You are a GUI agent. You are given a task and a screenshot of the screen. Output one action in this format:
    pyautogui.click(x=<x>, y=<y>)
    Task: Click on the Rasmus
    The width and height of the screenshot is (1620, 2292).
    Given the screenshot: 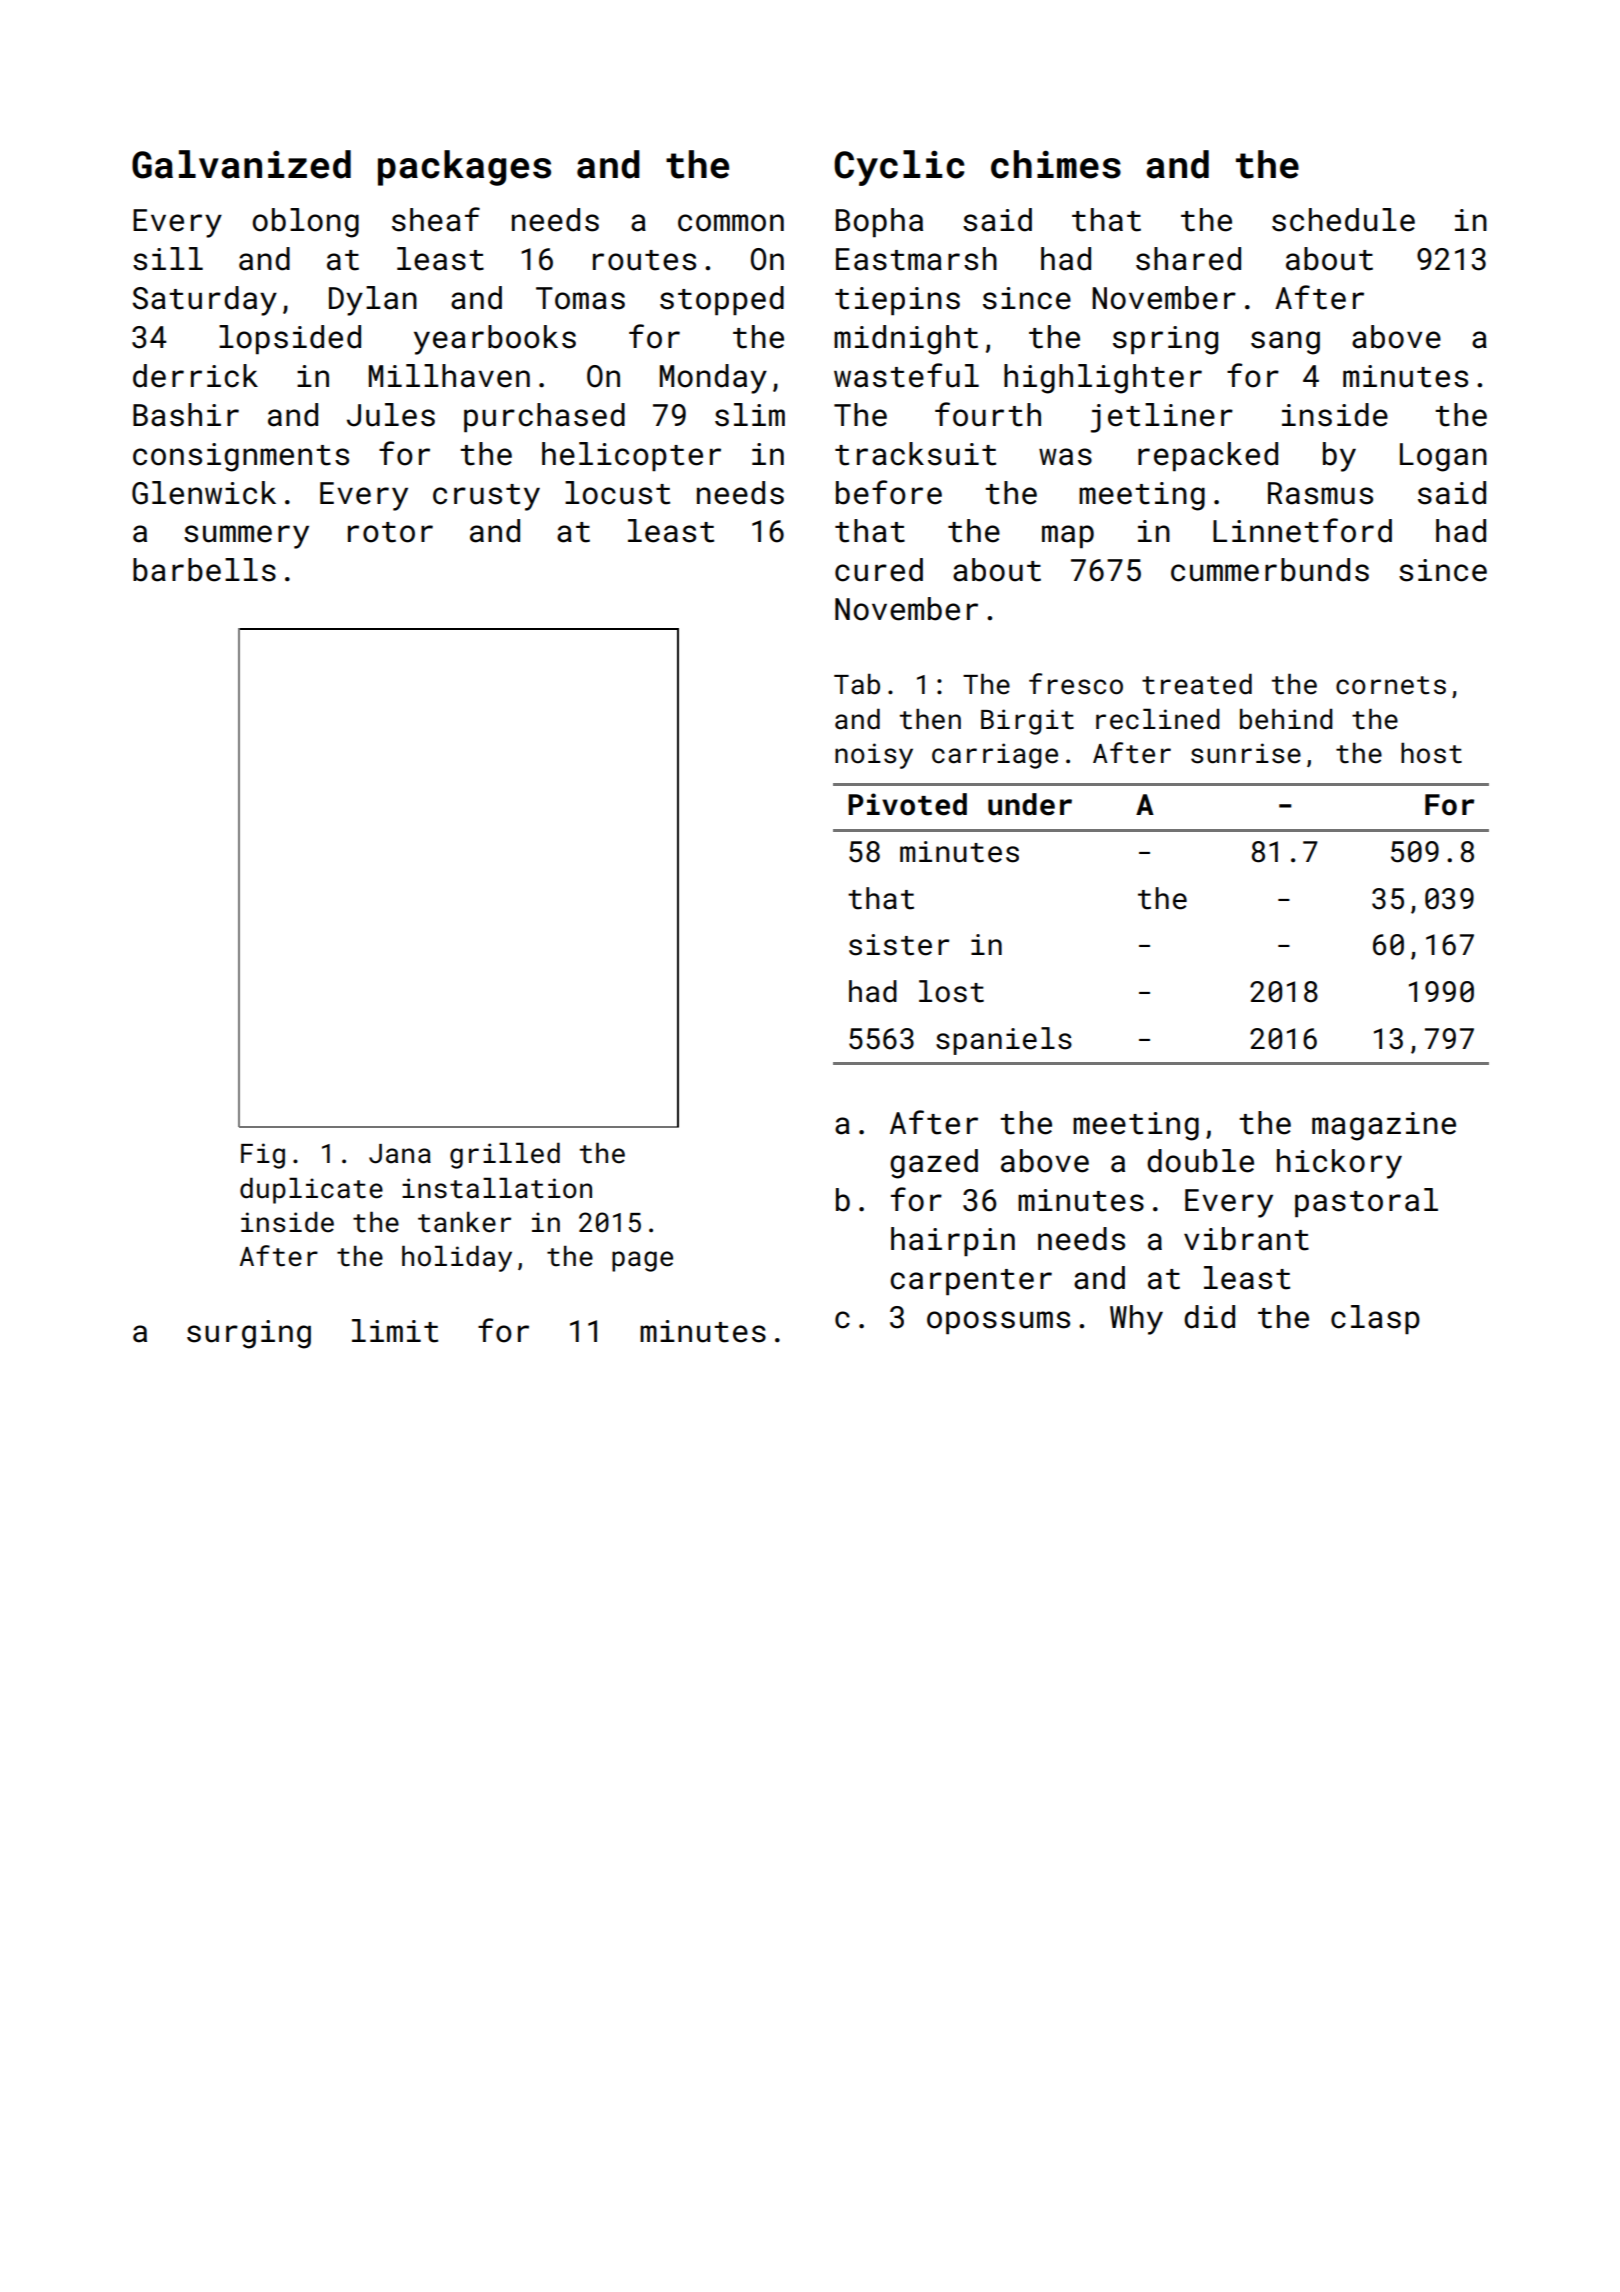 What is the action you would take?
    pyautogui.click(x=1320, y=493)
